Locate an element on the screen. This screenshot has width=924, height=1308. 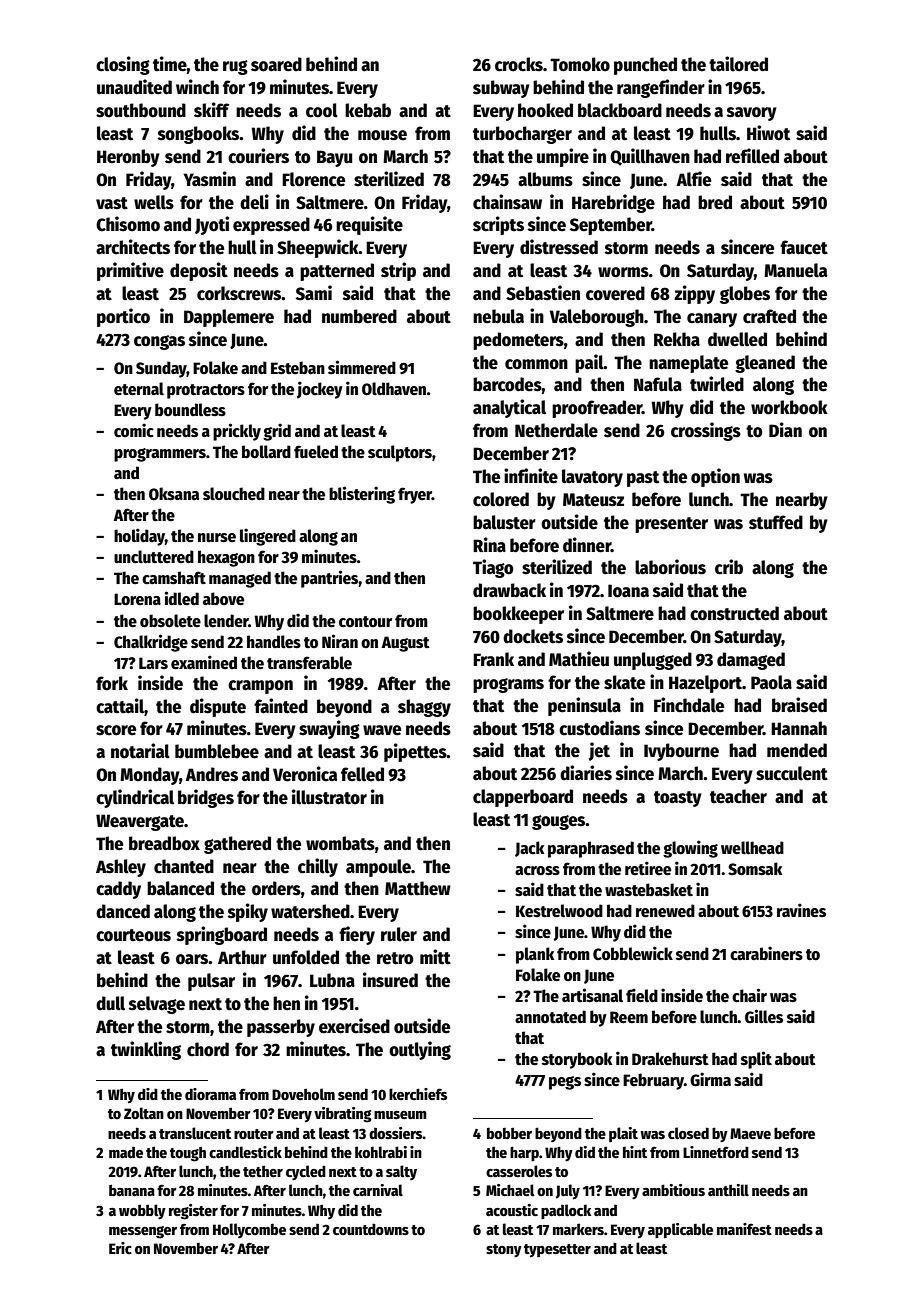
Jyoti is located at coordinates (212, 225).
